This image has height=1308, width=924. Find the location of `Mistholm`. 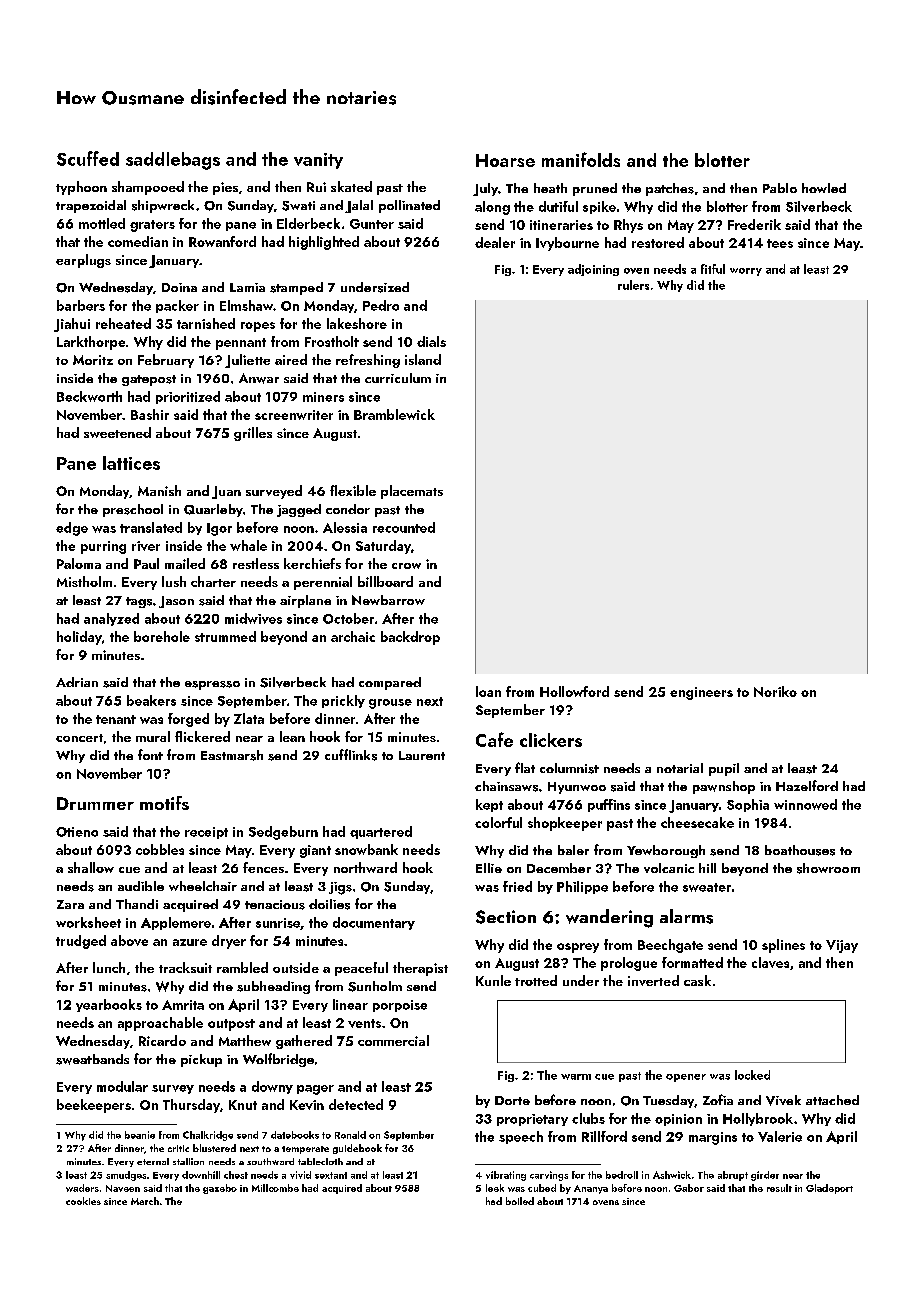

Mistholm is located at coordinates (84, 581).
